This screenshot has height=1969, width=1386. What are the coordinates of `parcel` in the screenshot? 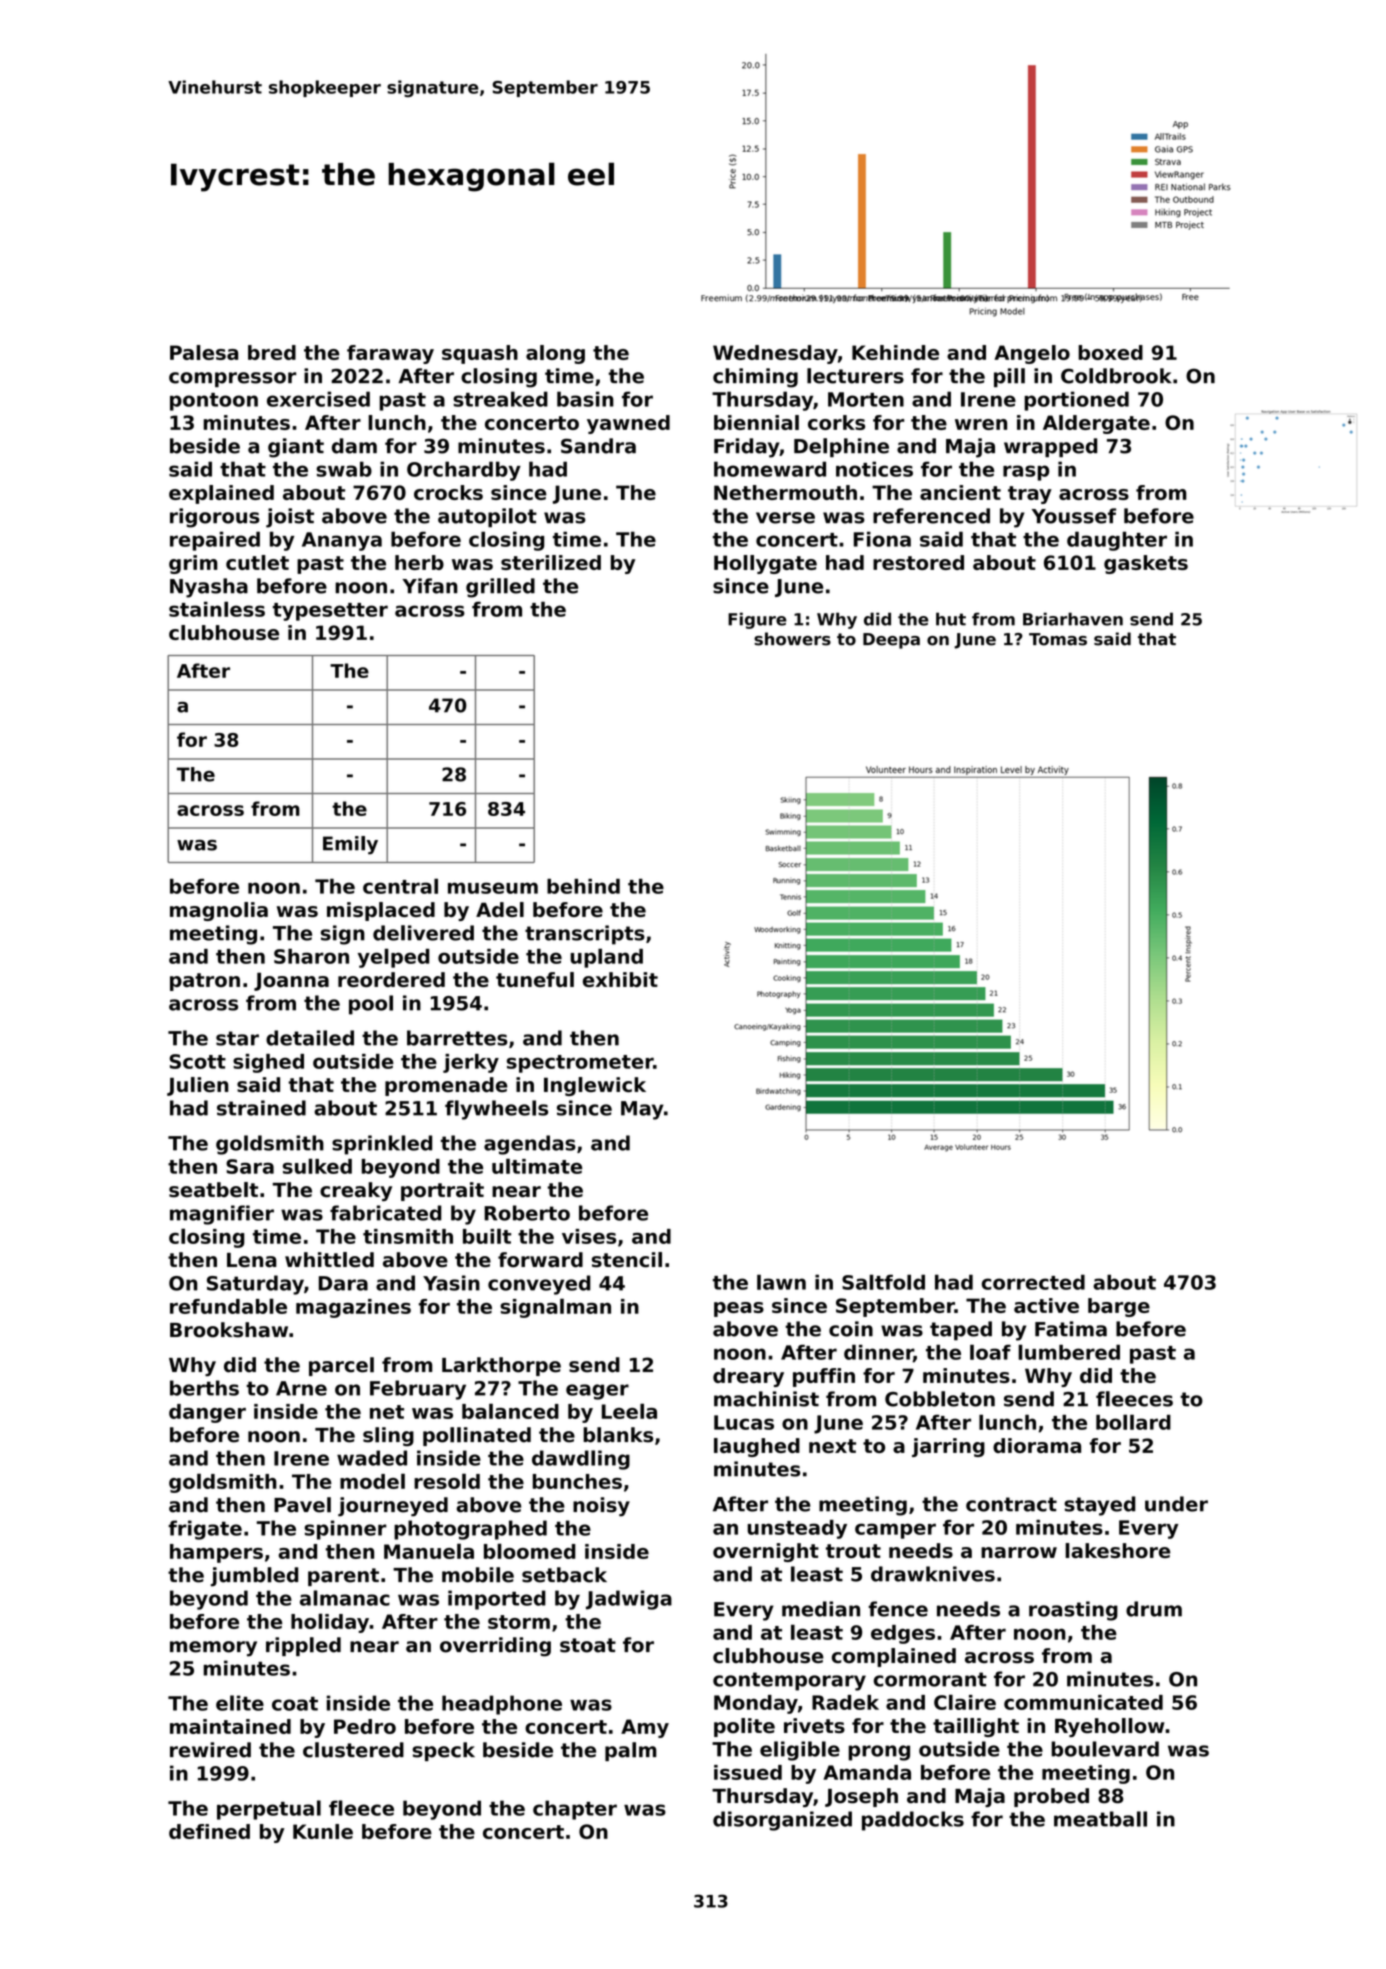 It's located at (341, 1366).
